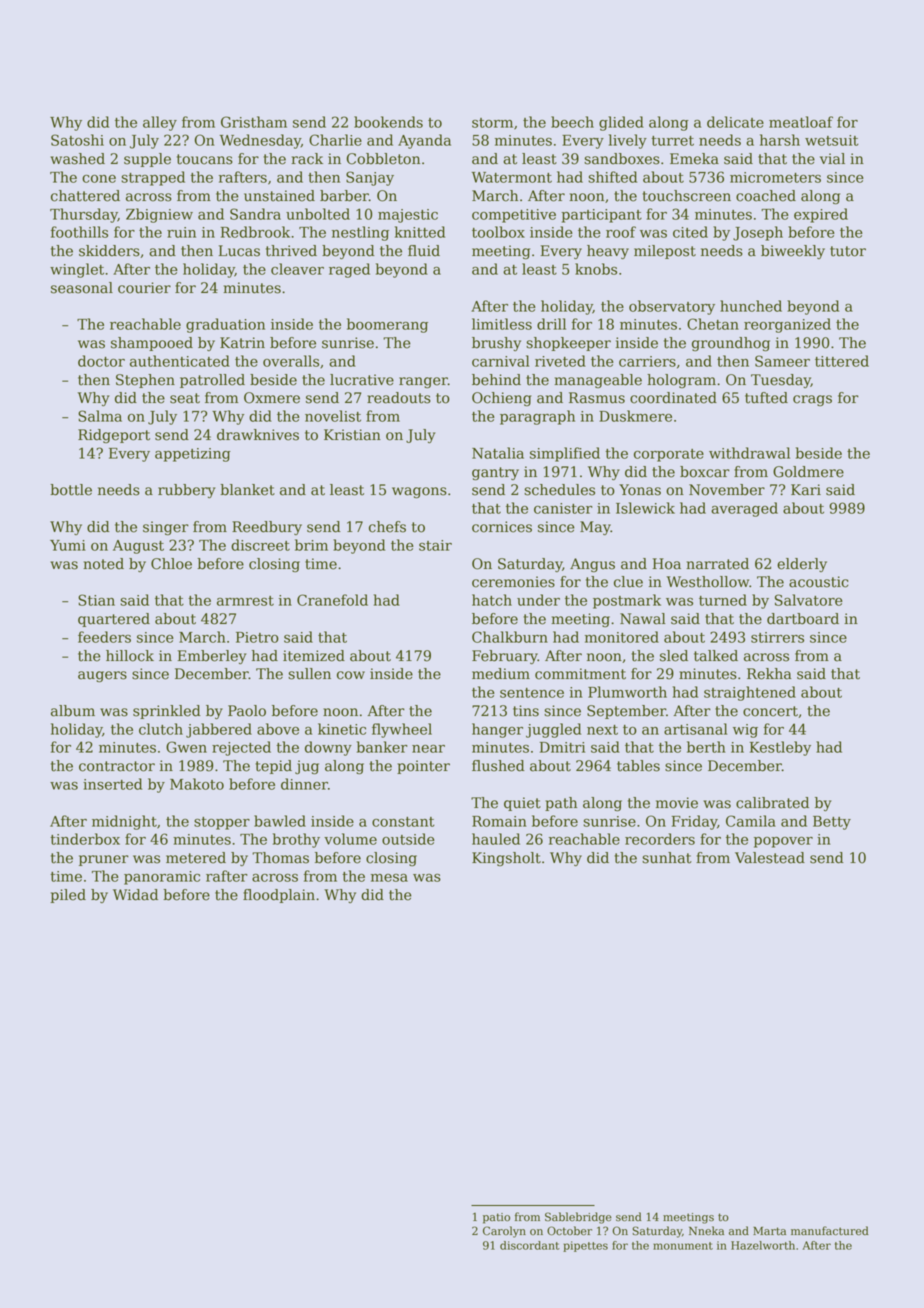 Image resolution: width=924 pixels, height=1308 pixels. What do you see at coordinates (538, 600) in the screenshot?
I see `under` at bounding box center [538, 600].
